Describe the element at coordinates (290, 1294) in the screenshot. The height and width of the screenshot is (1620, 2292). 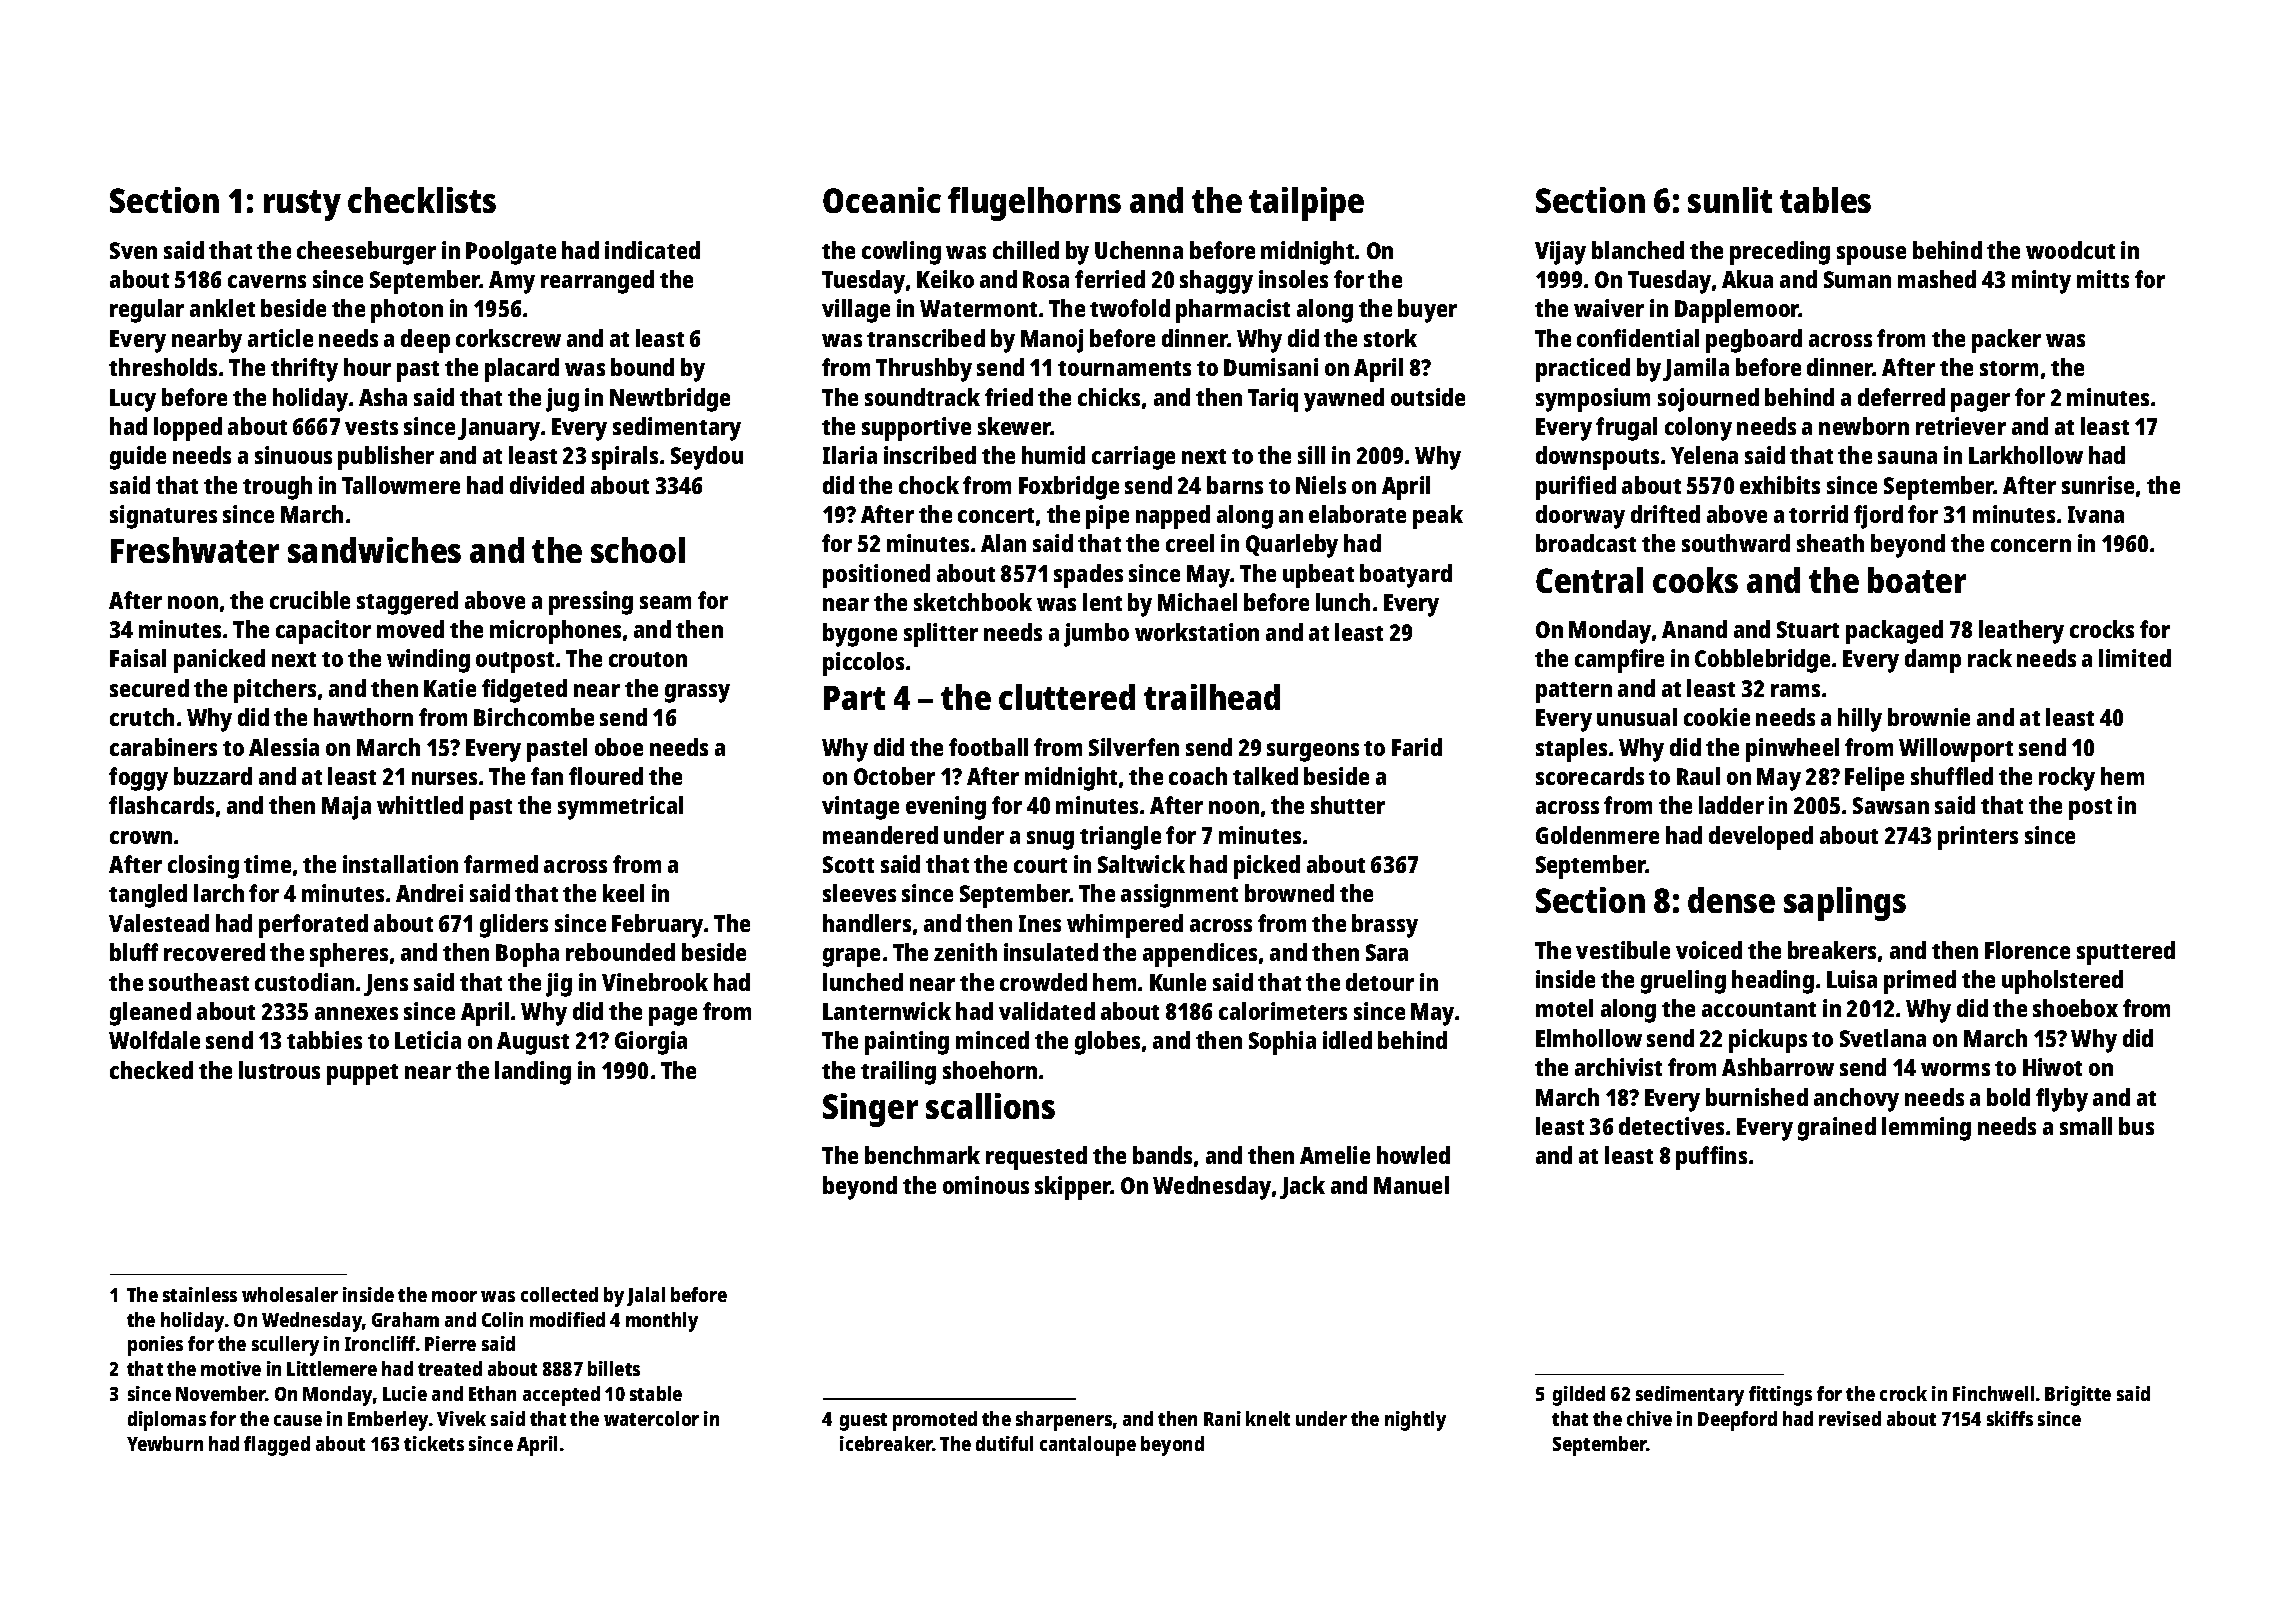
I see `wholesaler` at that location.
